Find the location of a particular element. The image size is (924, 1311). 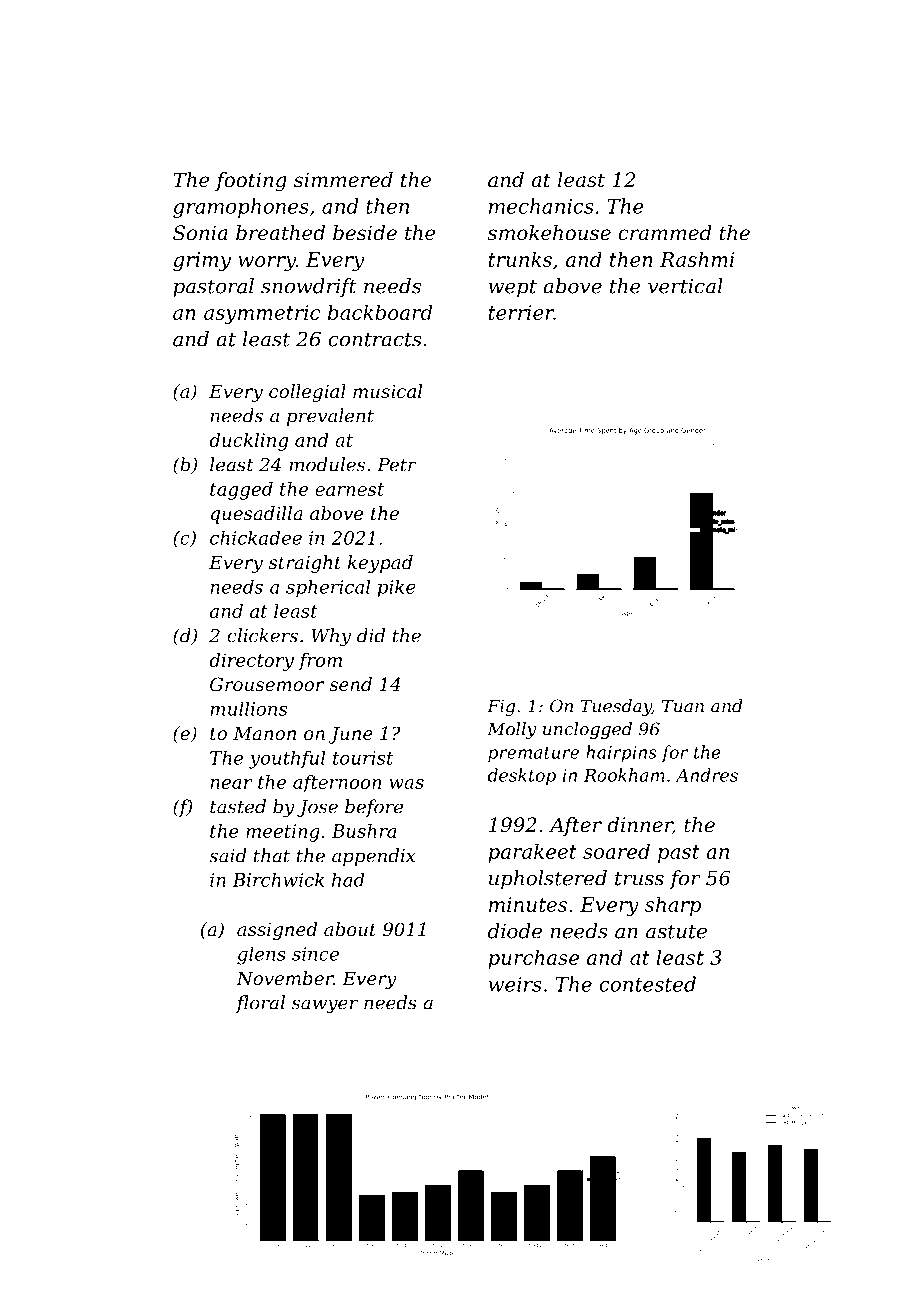

Tuan is located at coordinates (683, 706).
